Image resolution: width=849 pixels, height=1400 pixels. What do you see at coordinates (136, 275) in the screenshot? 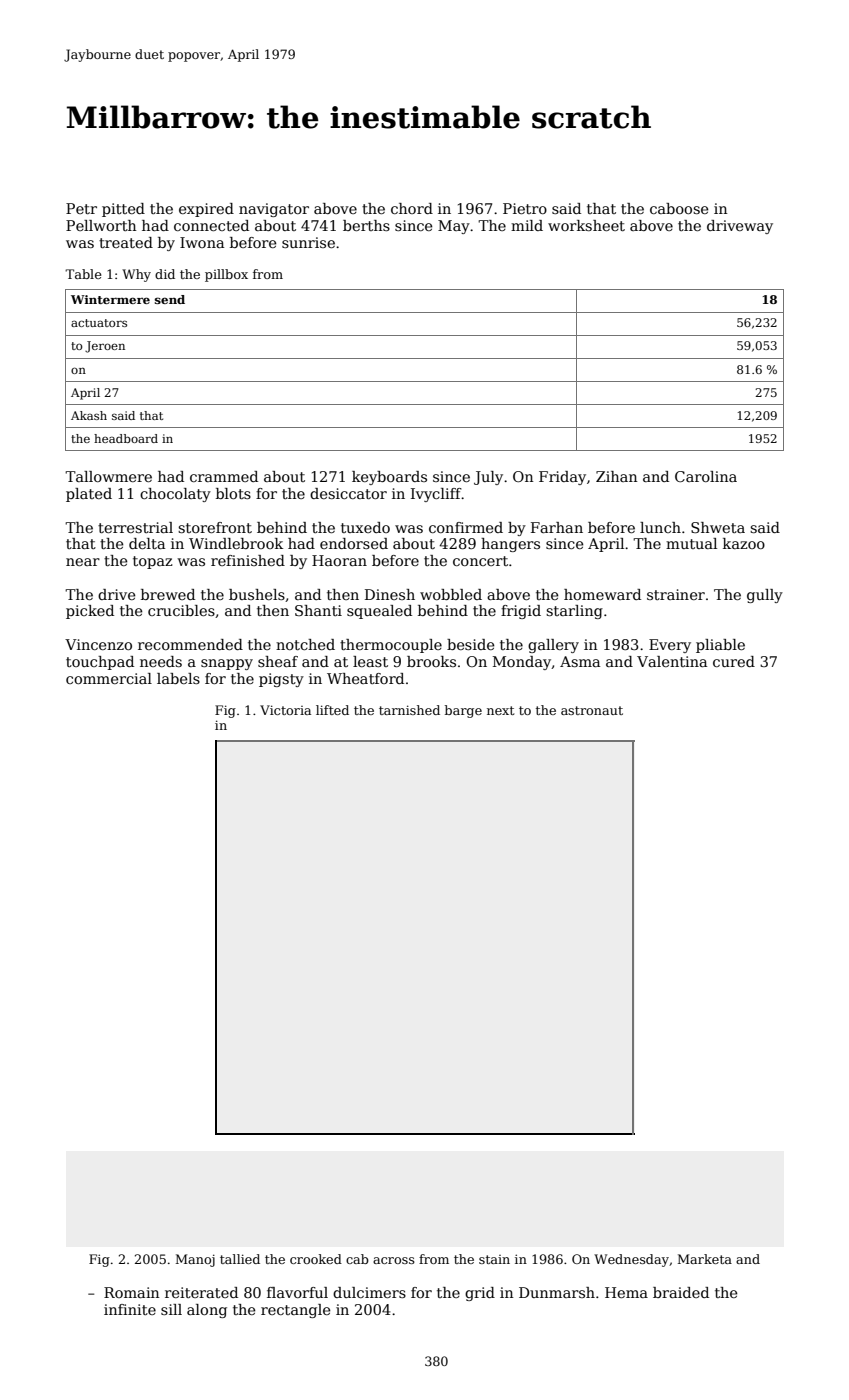
I see `Why` at bounding box center [136, 275].
